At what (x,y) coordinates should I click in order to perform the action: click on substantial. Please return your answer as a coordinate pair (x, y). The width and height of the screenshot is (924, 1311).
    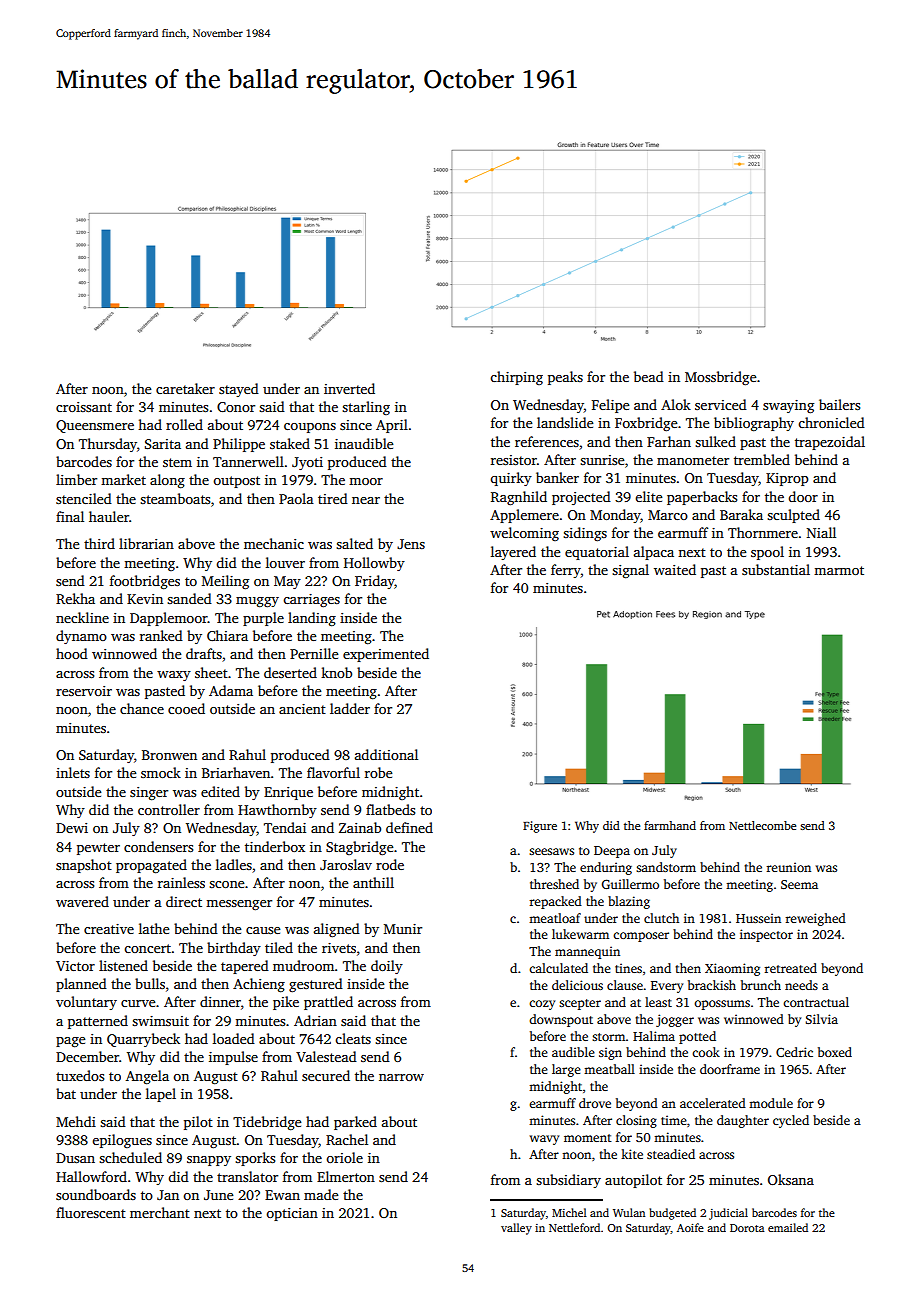
    Looking at the image, I should click on (776, 569).
